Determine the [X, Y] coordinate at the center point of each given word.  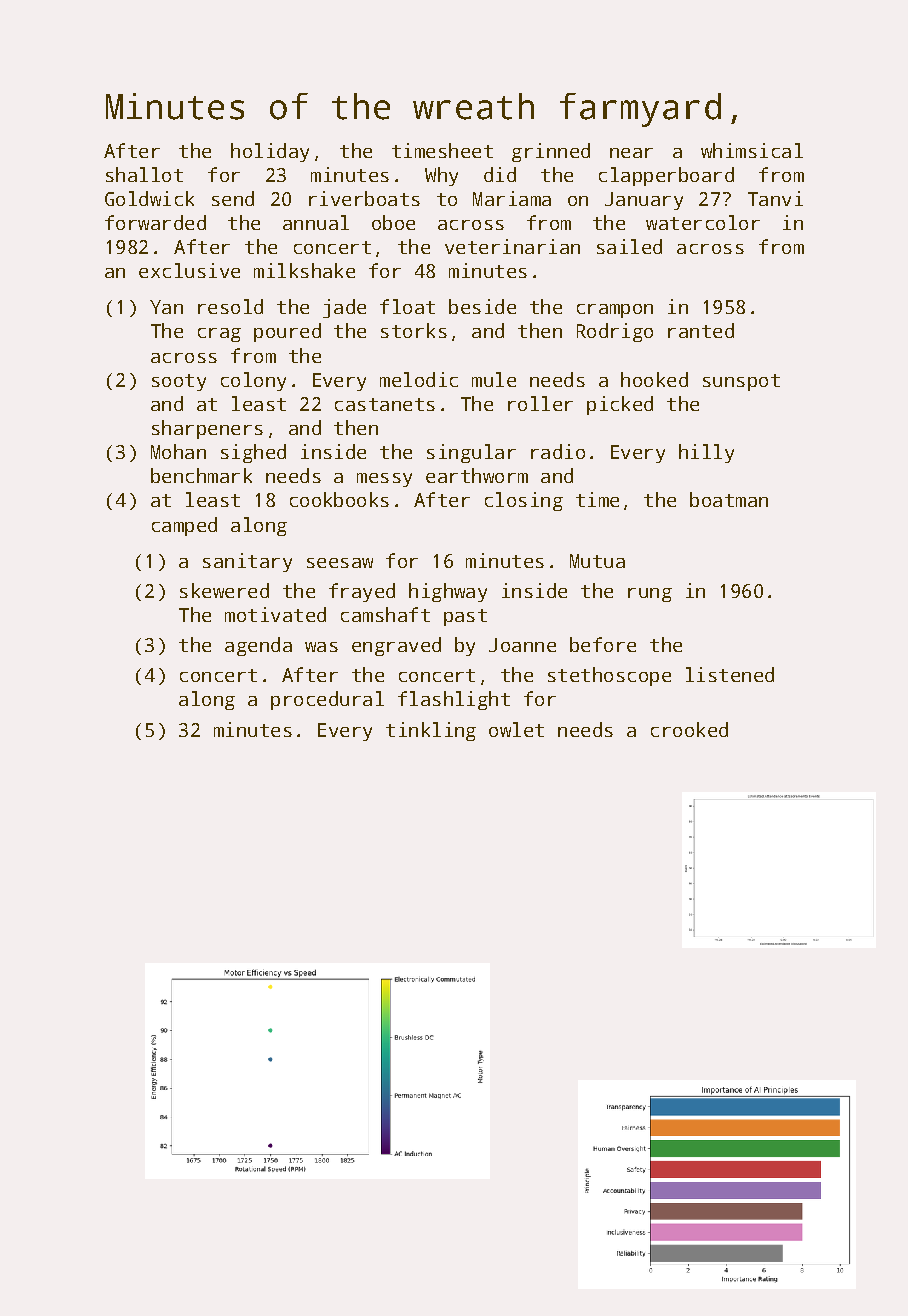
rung [650, 595]
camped [184, 526]
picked [620, 405]
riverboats [364, 198]
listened [730, 674]
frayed [362, 592]
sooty [179, 382]
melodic [419, 379]
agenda [258, 646]
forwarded [155, 222]
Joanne [522, 645]
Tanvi [775, 198]
